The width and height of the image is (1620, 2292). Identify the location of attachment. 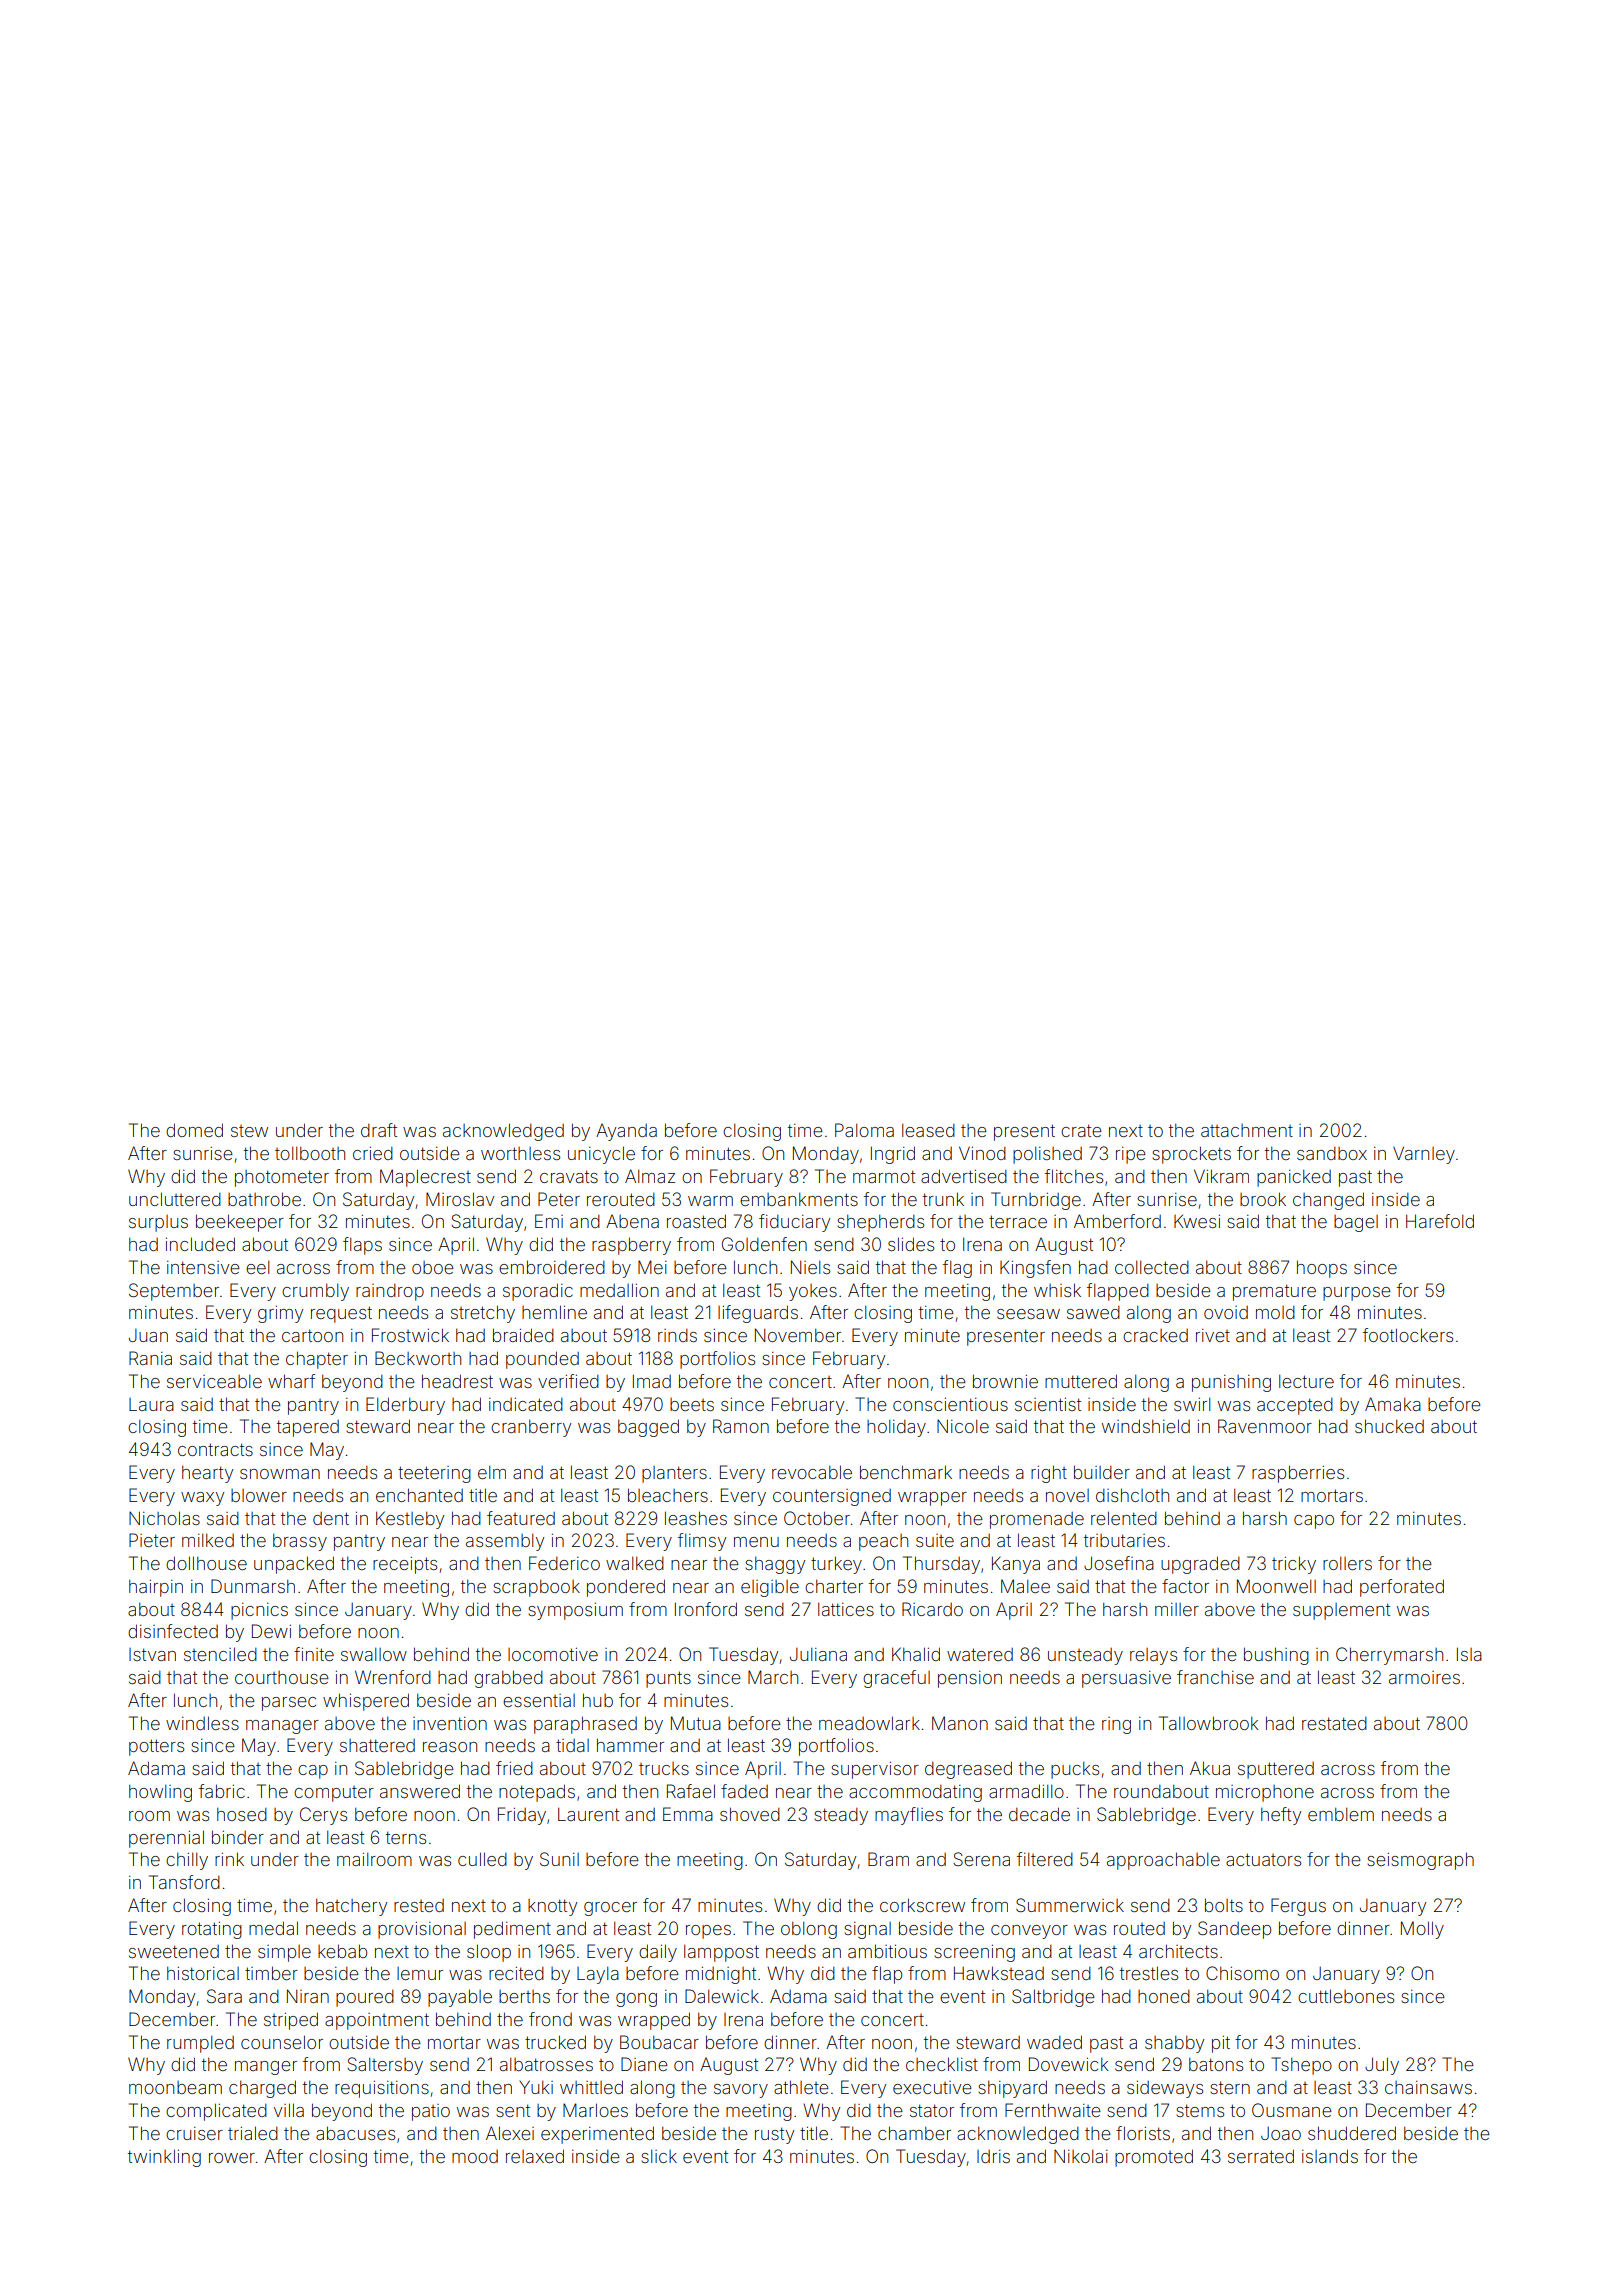
(1247, 1130).
